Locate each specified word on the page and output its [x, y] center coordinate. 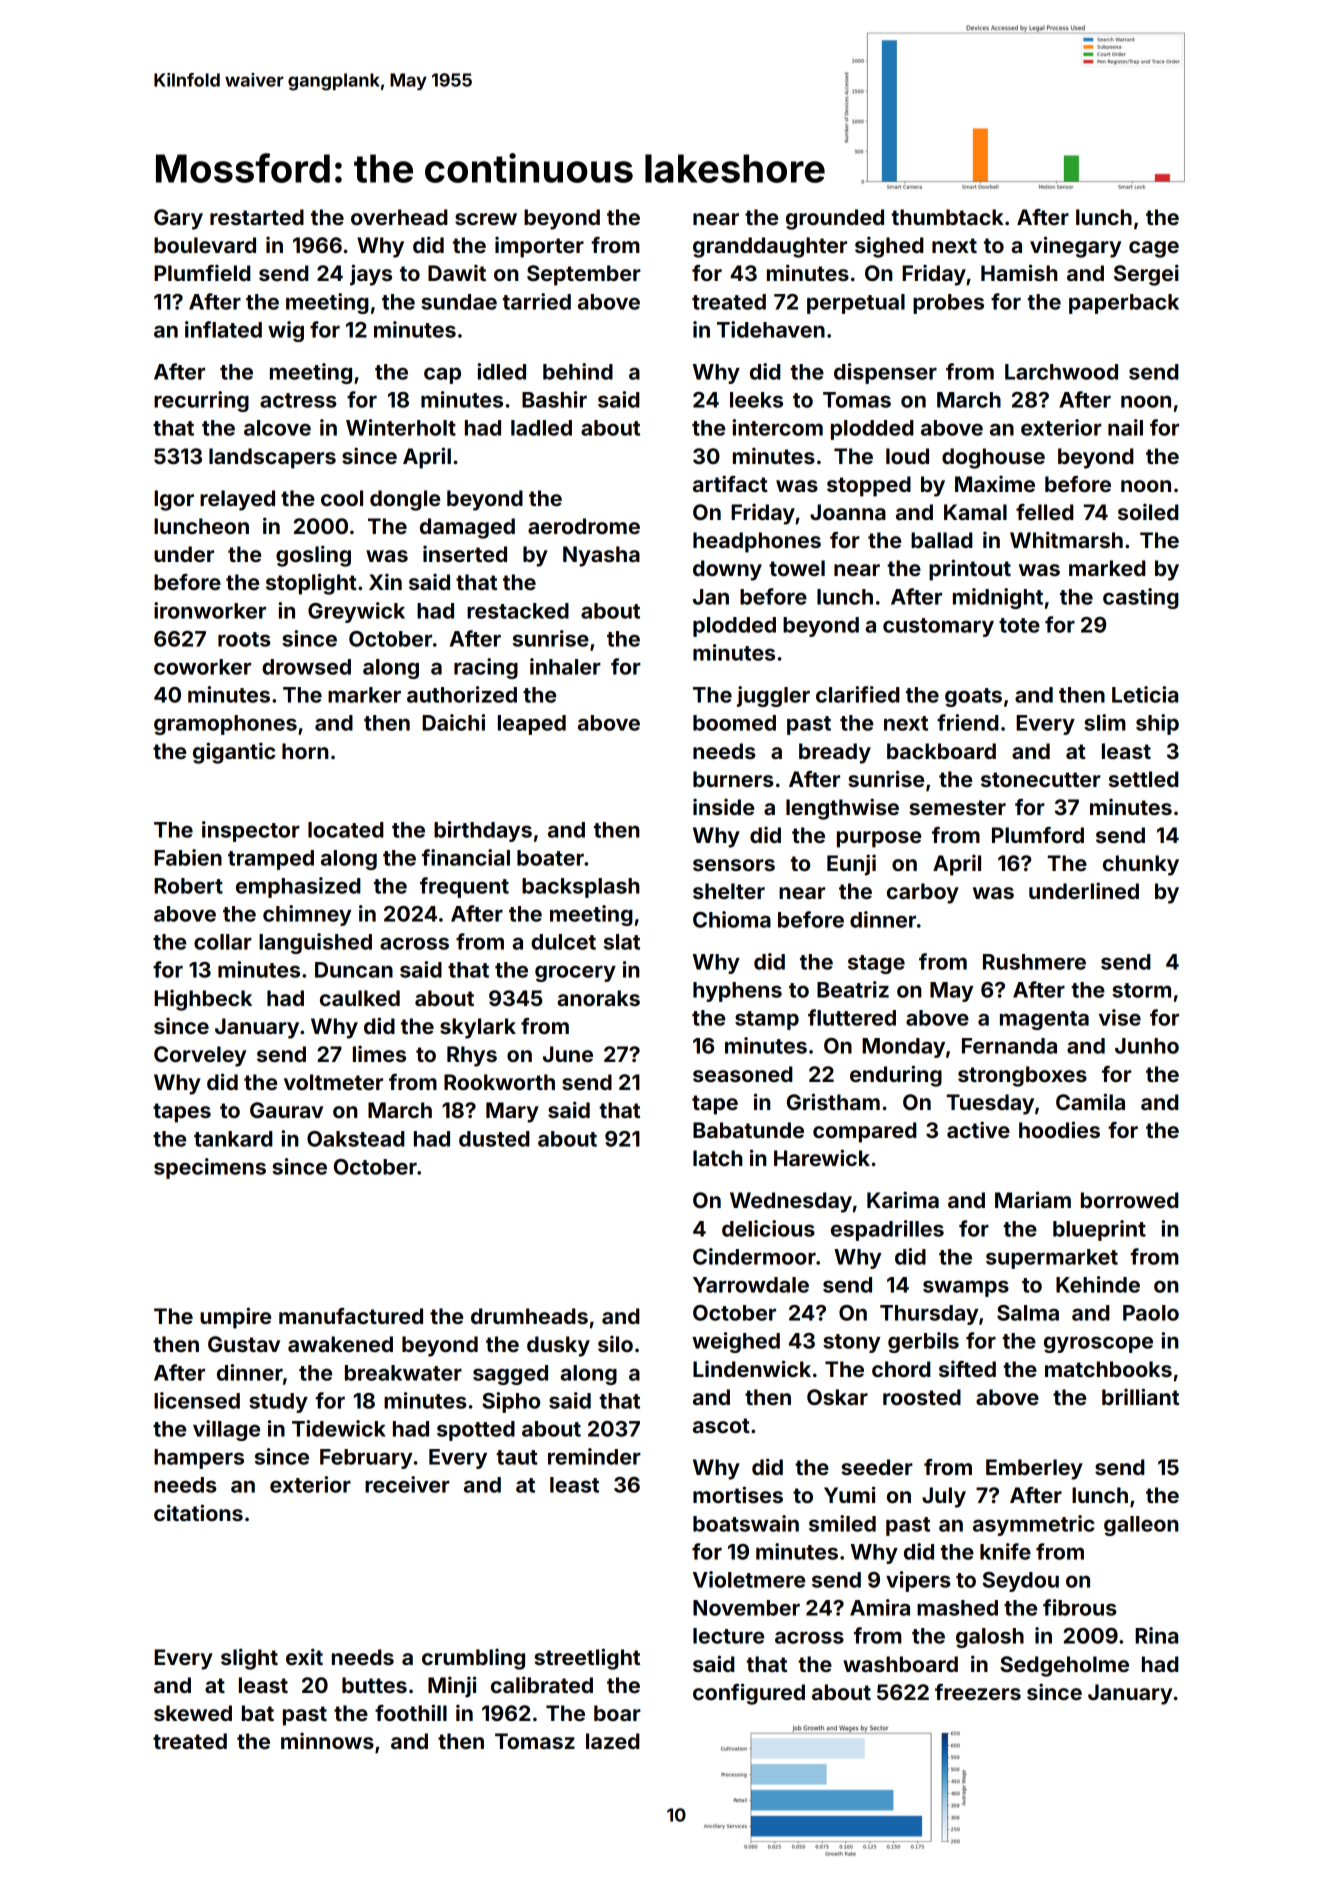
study [278, 1403]
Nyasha [601, 556]
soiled [1148, 511]
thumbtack [947, 217]
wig [286, 331]
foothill [411, 1712]
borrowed [1130, 1200]
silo [615, 1343]
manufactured [351, 1316]
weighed [736, 1342]
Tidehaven [771, 329]
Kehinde [1098, 1284]
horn [305, 751]
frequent [464, 887]
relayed [237, 500]
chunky [1141, 865]
